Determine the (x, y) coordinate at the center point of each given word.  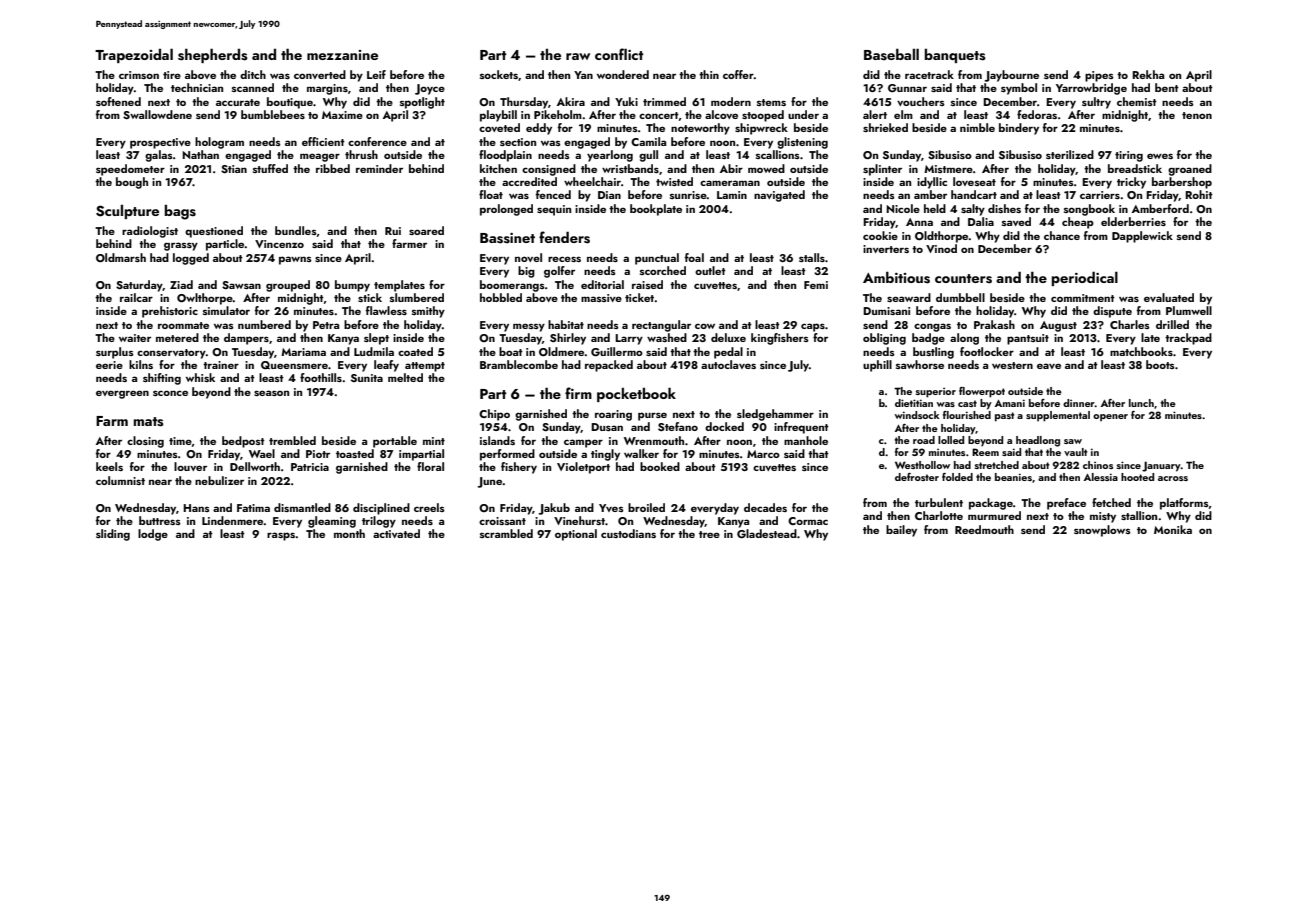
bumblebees (273, 114)
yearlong (610, 156)
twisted (674, 181)
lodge (153, 535)
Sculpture (127, 212)
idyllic (932, 183)
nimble (977, 127)
